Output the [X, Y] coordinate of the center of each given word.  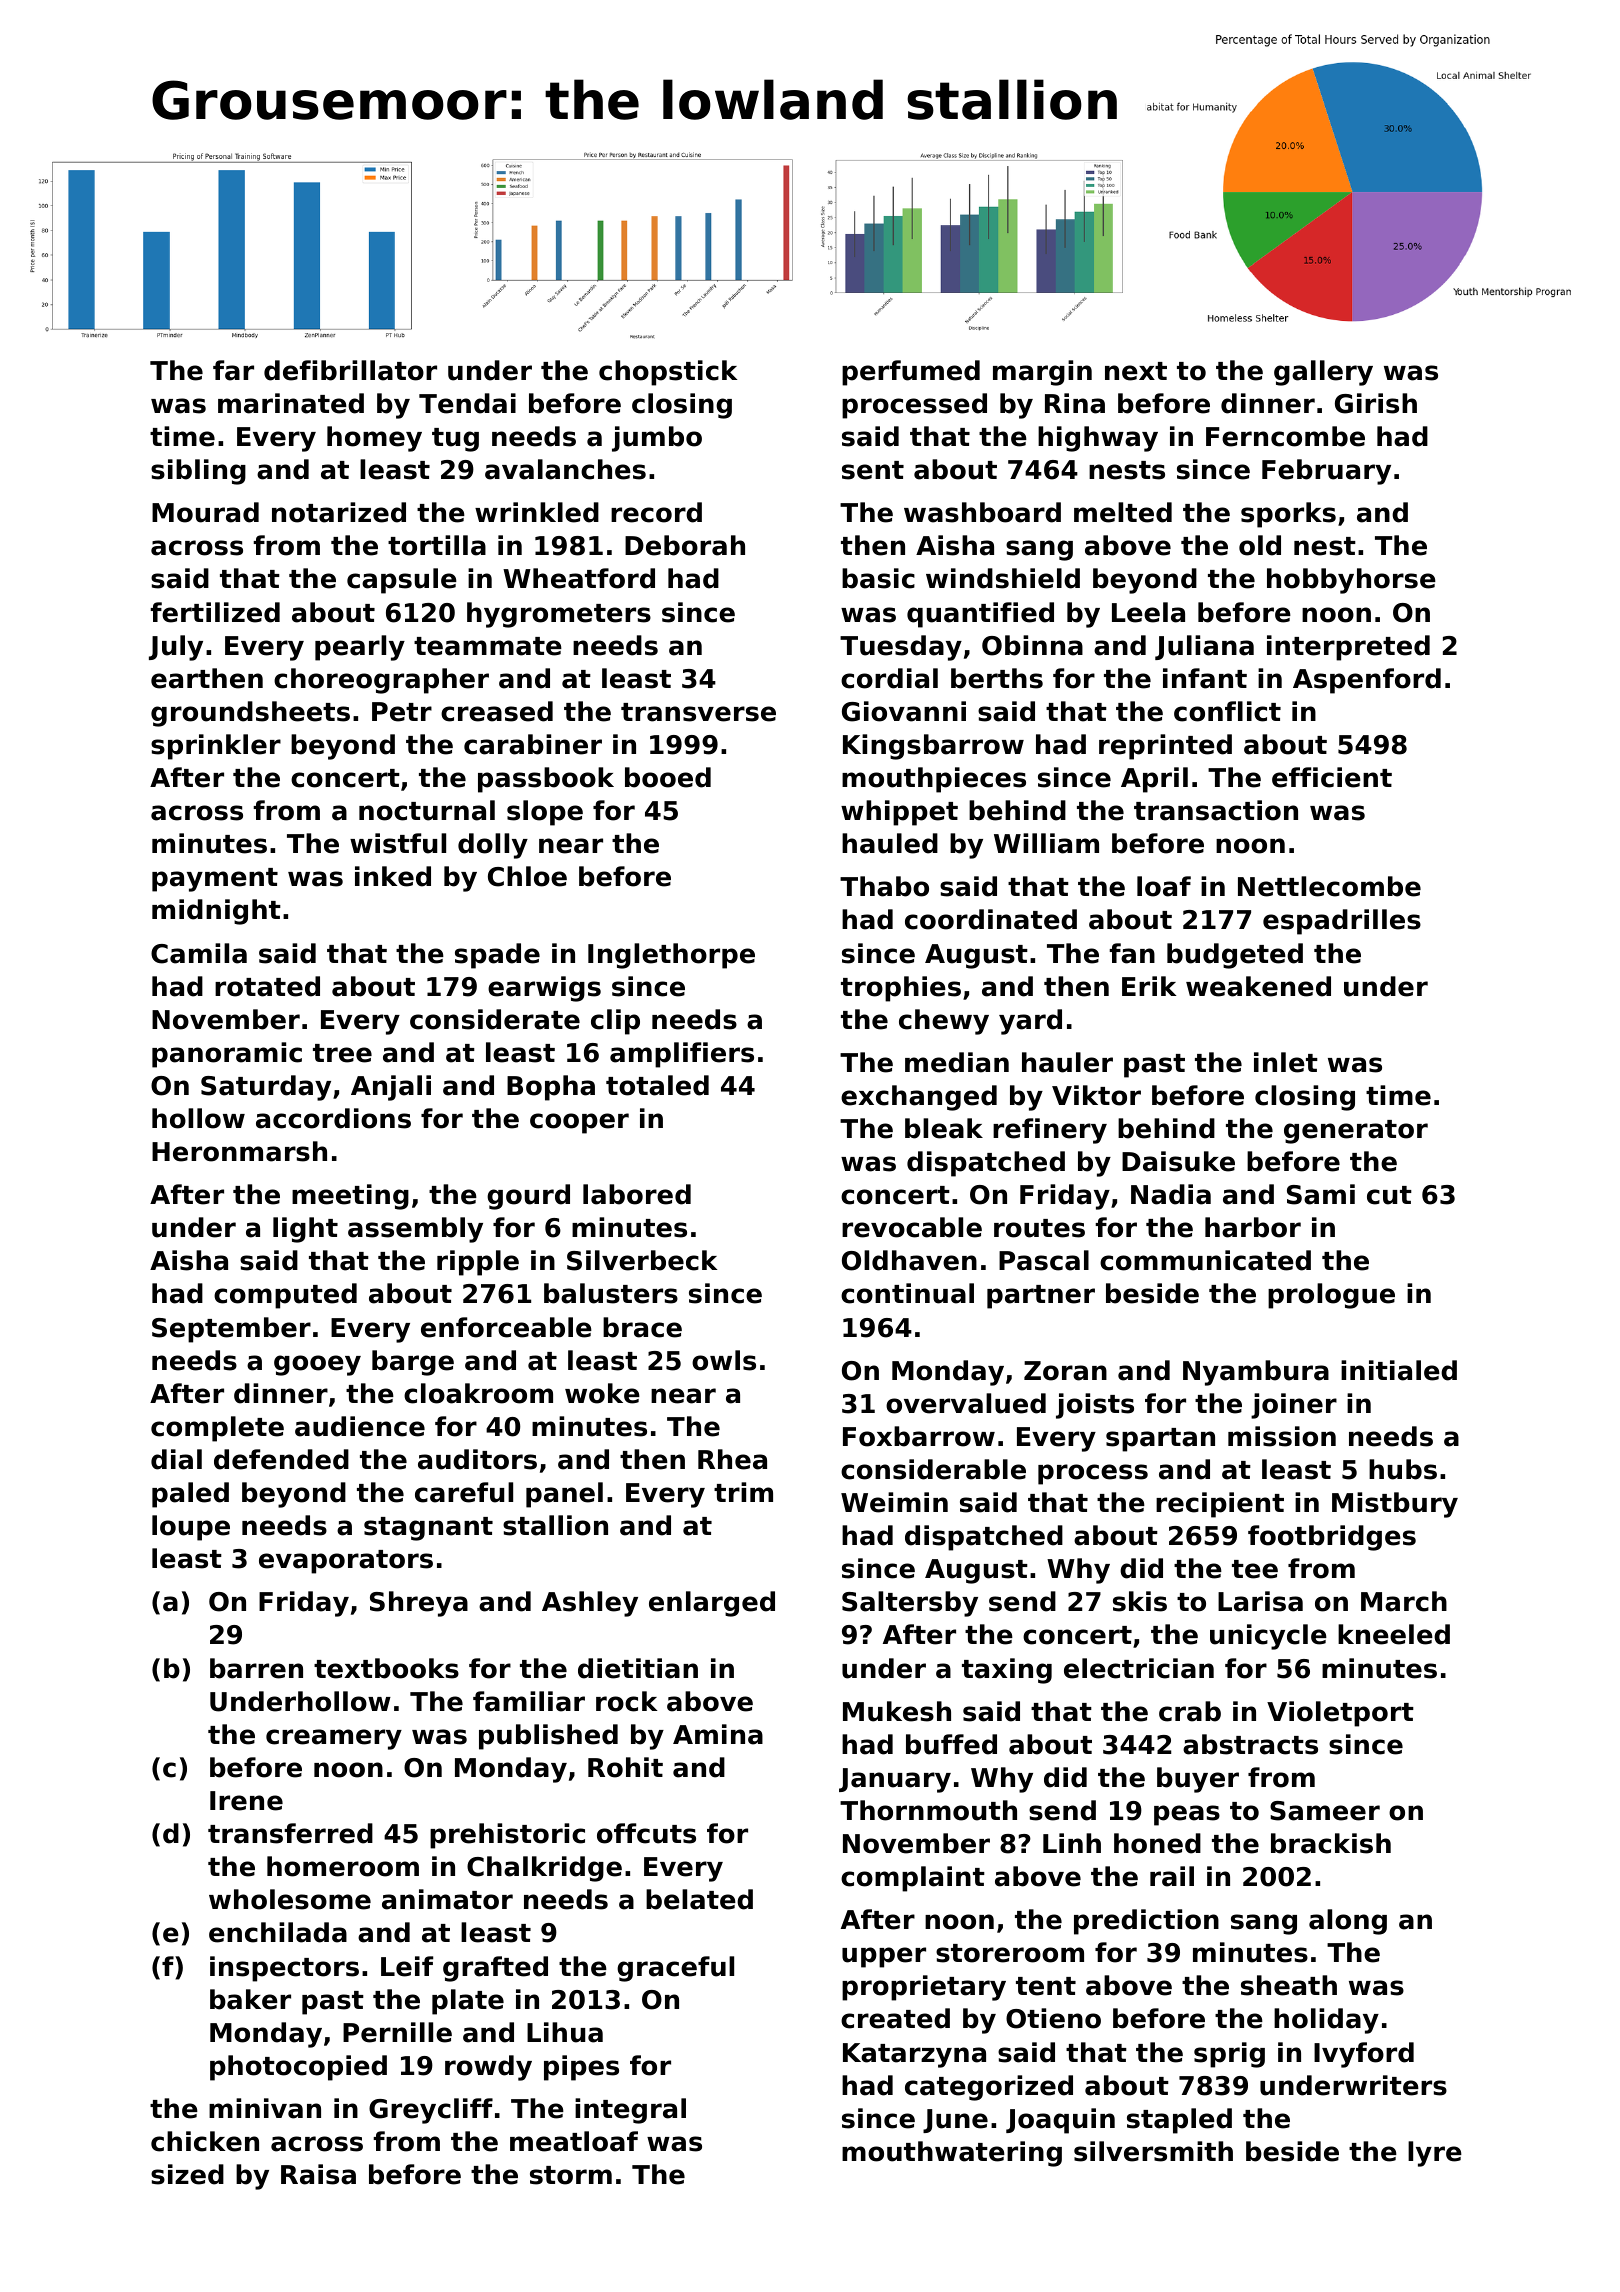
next [1136, 371]
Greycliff [431, 2111]
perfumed [911, 373]
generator [1356, 1132]
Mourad [205, 512]
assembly [415, 1230]
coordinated [991, 919]
